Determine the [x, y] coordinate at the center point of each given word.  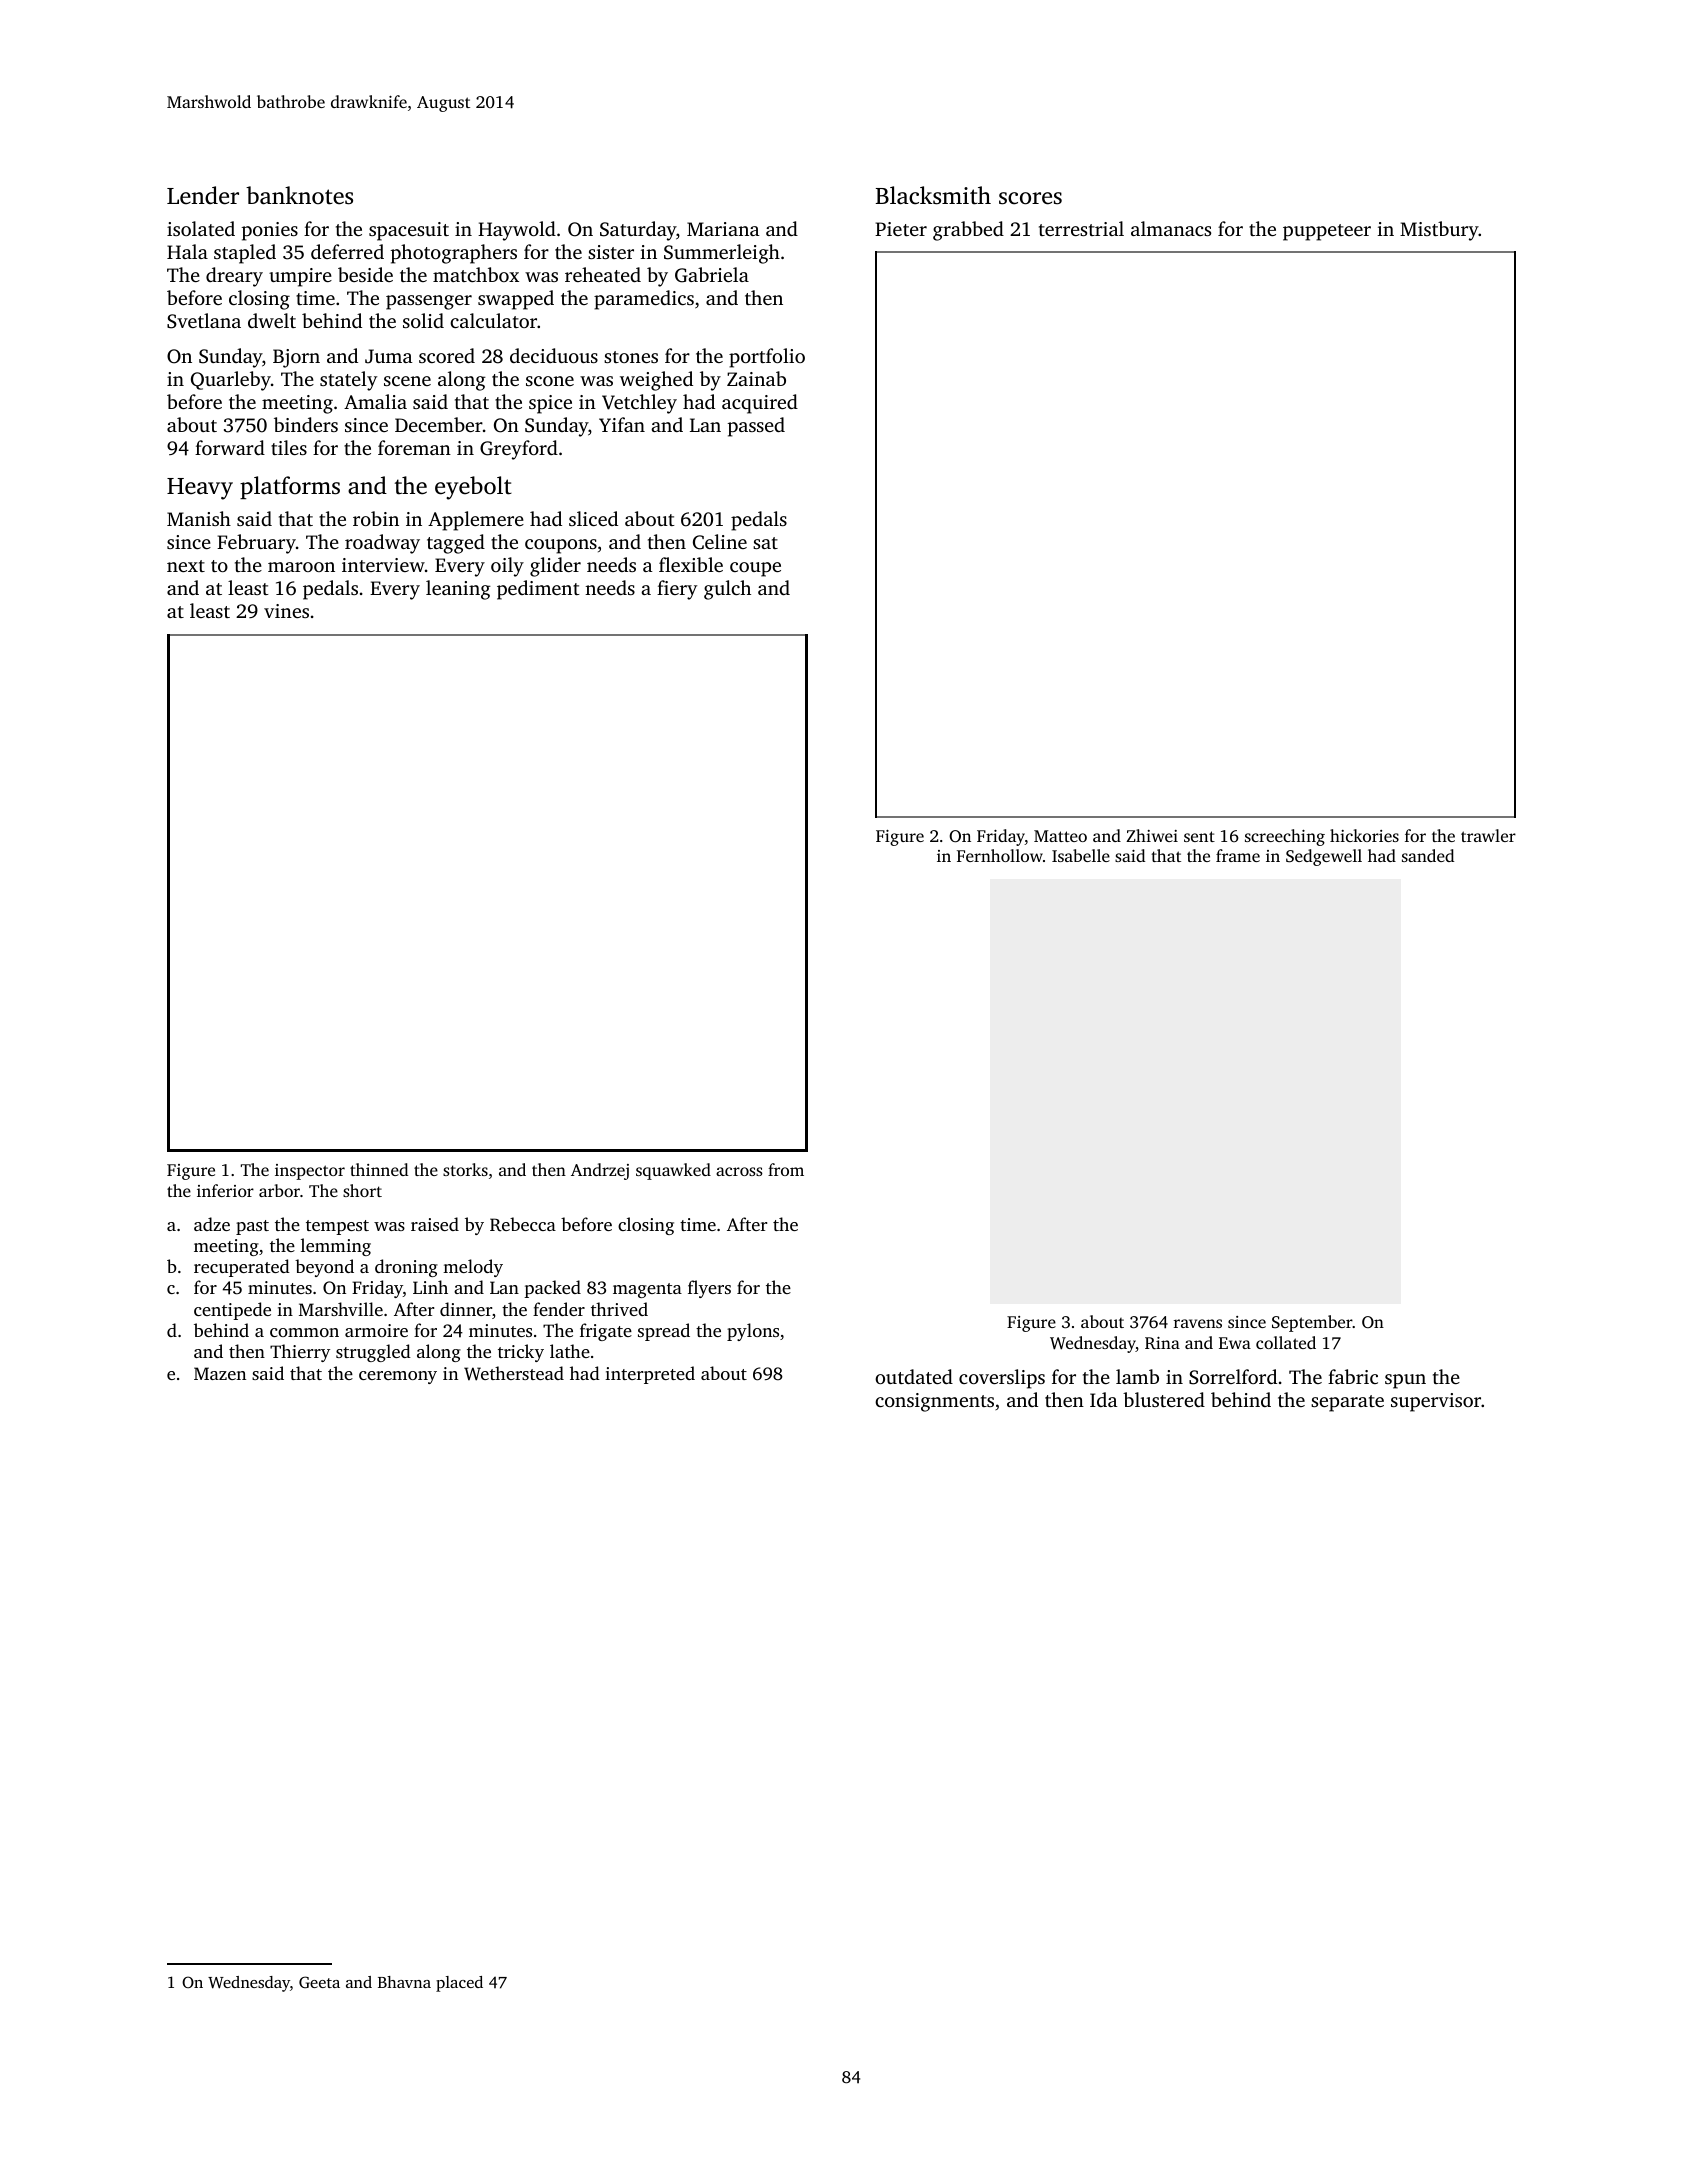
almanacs [1171, 228]
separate [1347, 1403]
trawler [1488, 835]
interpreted [650, 1375]
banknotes [299, 195]
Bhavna [404, 1982]
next [186, 566]
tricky [521, 1353]
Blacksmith [933, 195]
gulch [727, 590]
